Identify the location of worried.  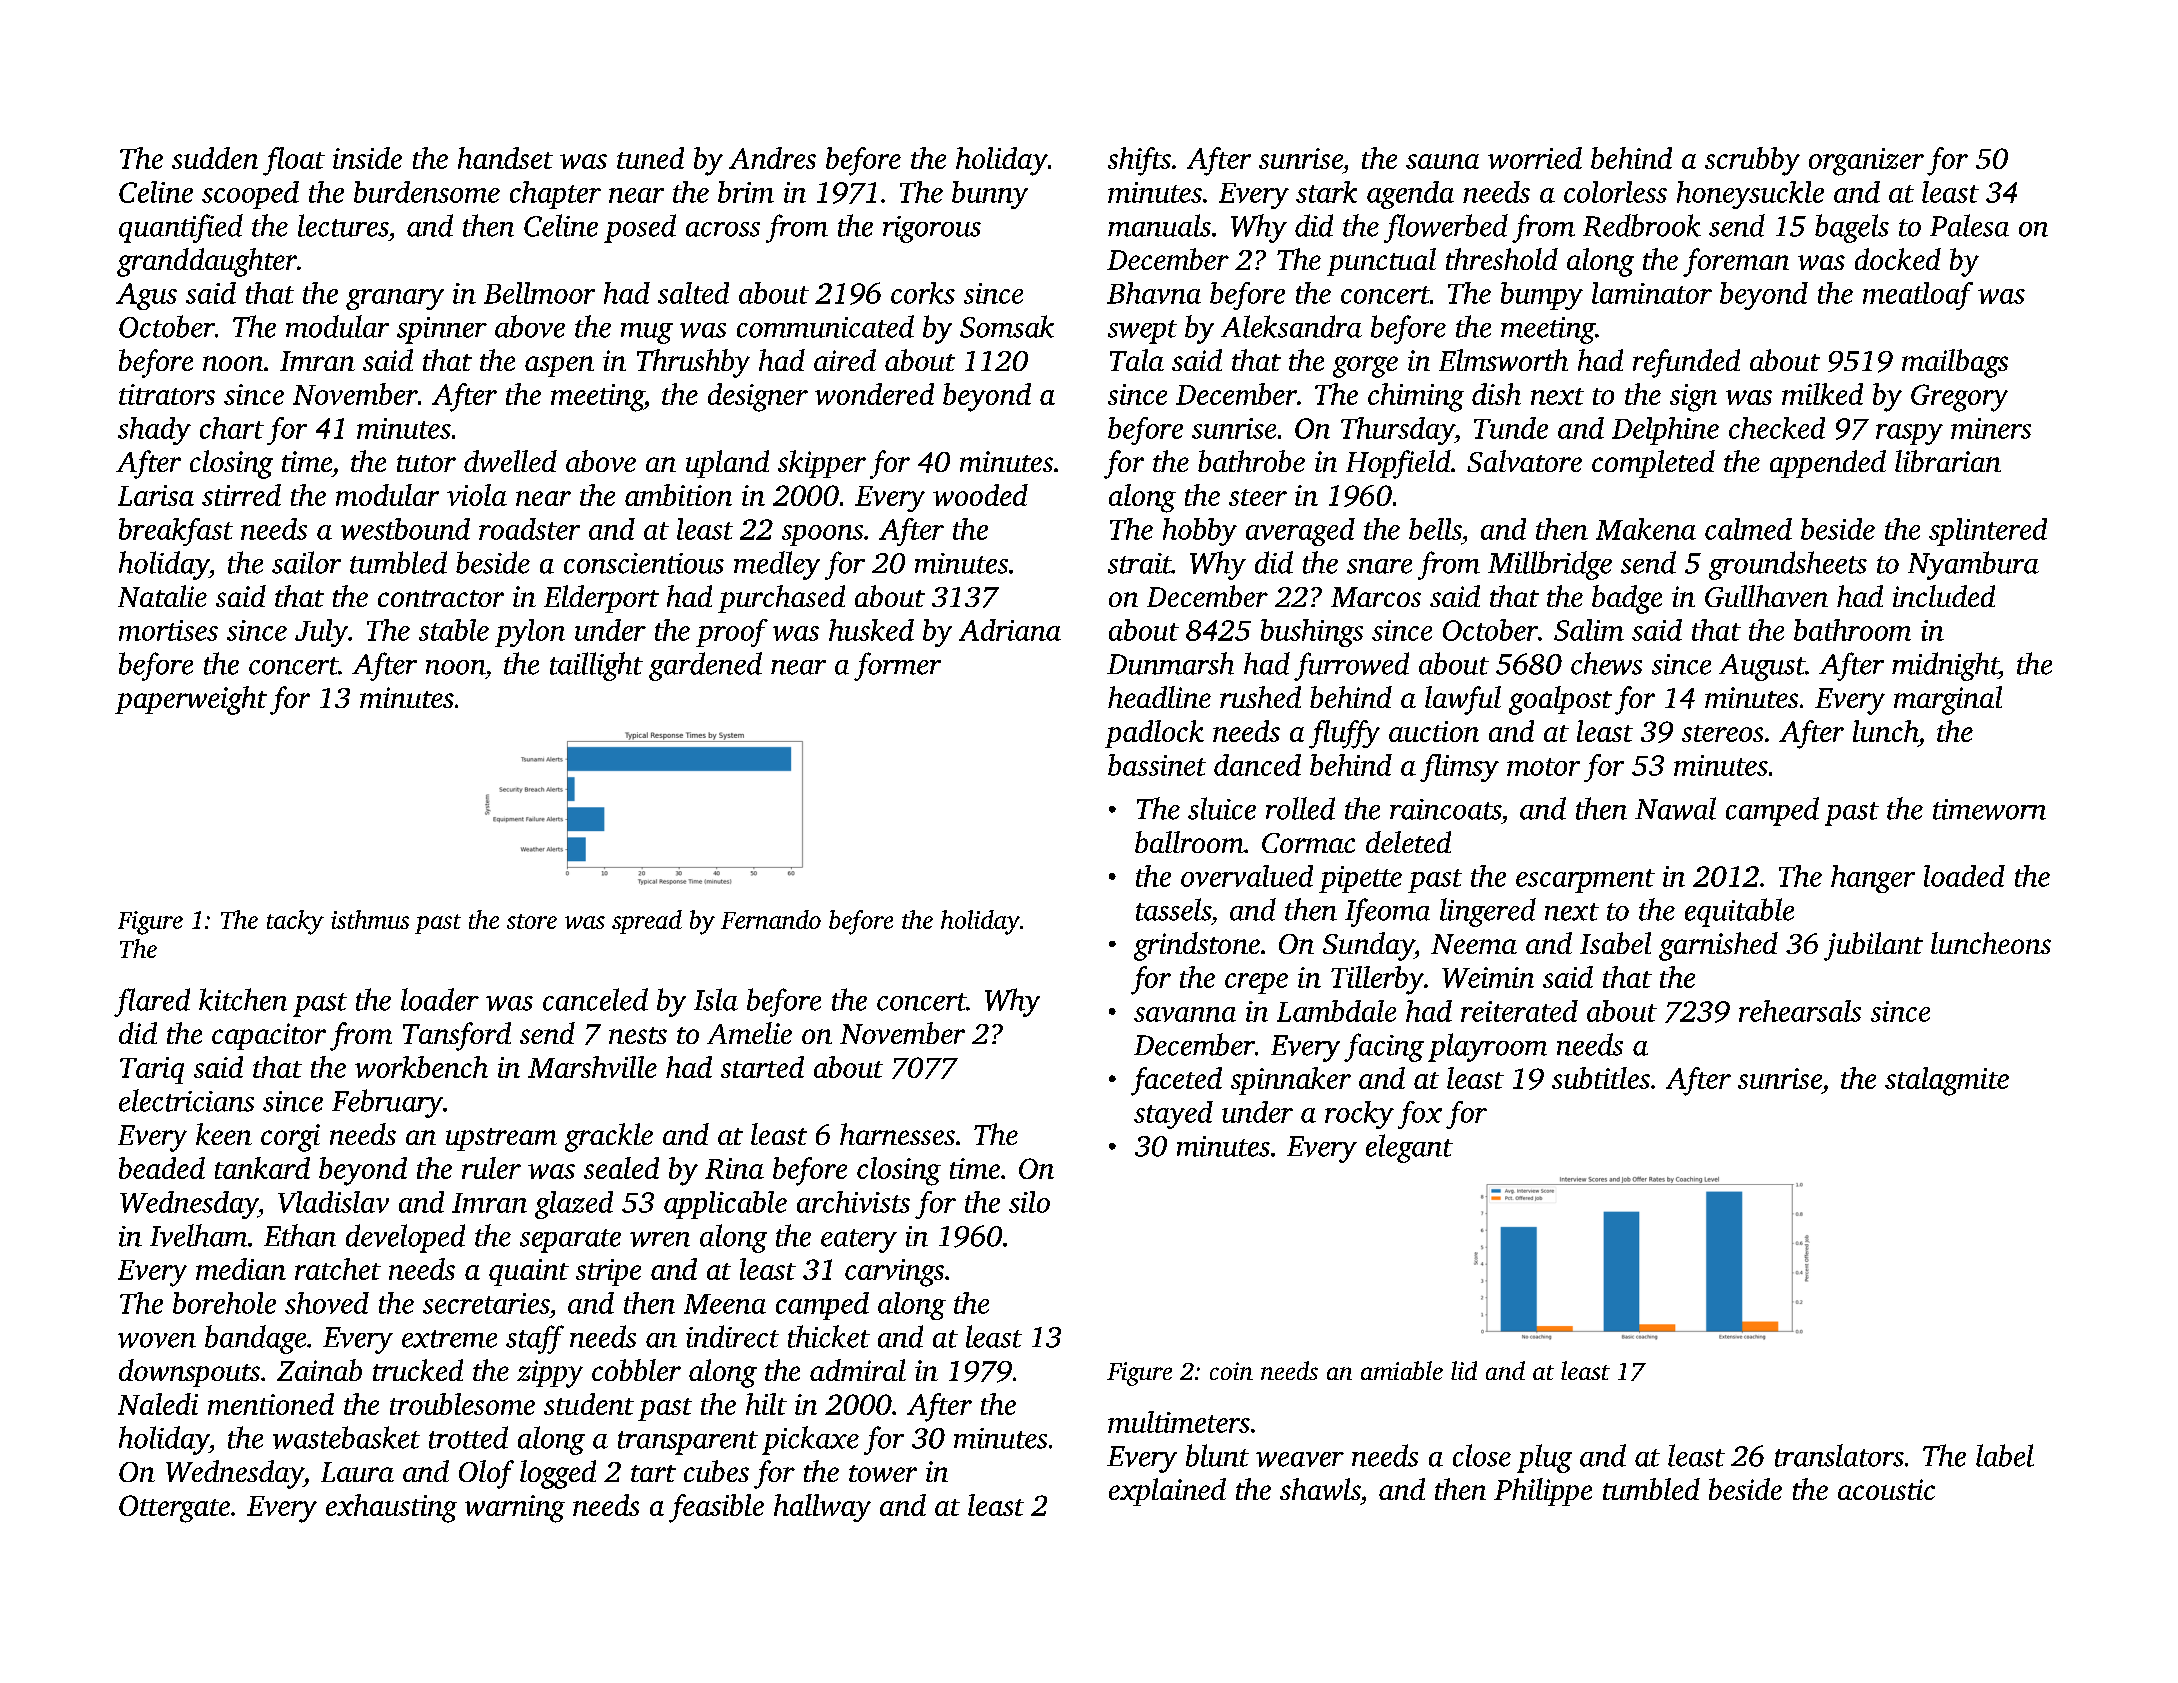
(1535, 158).
